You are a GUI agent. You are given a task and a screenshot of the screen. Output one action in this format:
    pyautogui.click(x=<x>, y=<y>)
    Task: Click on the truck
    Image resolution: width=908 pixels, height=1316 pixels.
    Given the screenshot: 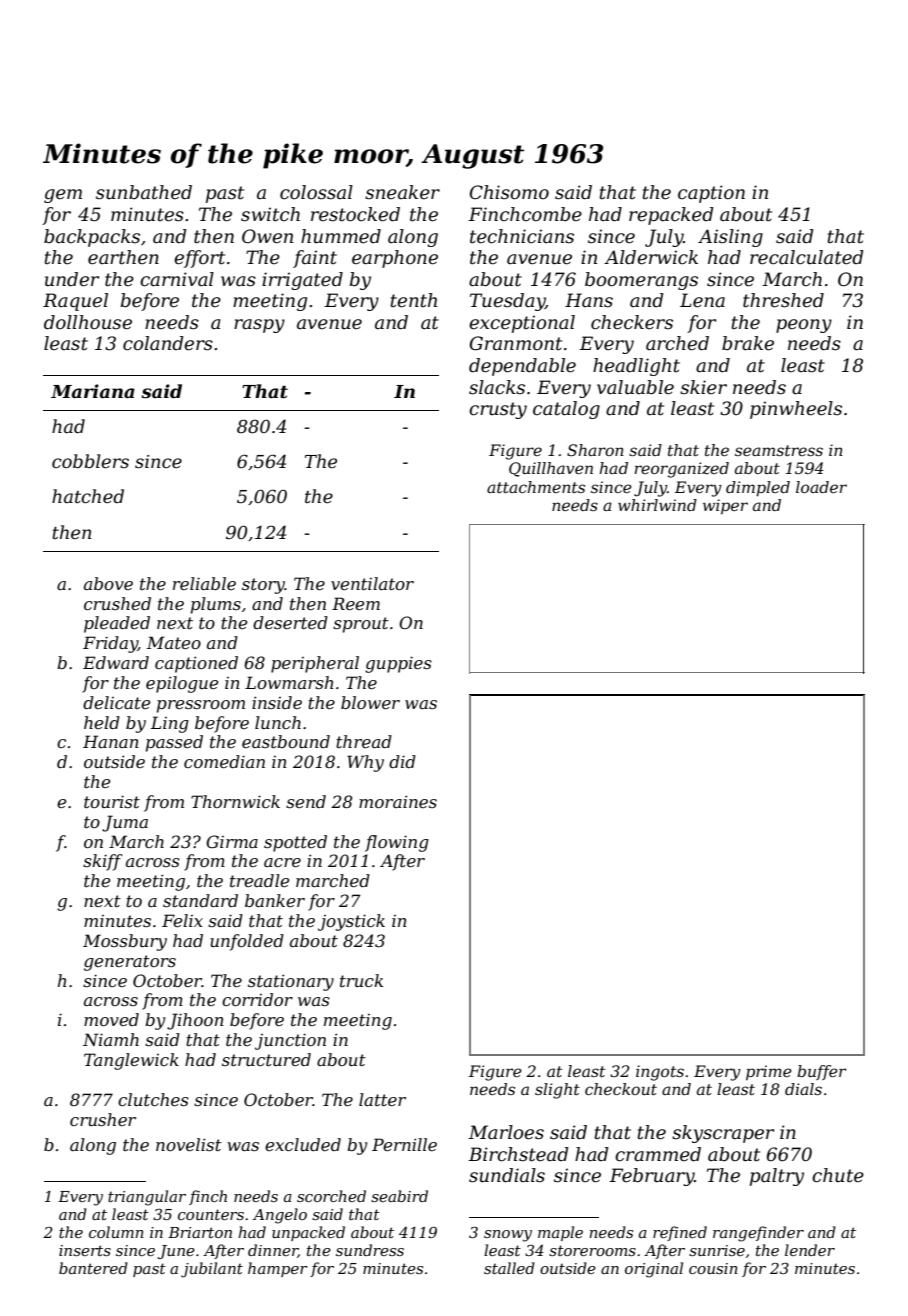 What is the action you would take?
    pyautogui.click(x=361, y=980)
